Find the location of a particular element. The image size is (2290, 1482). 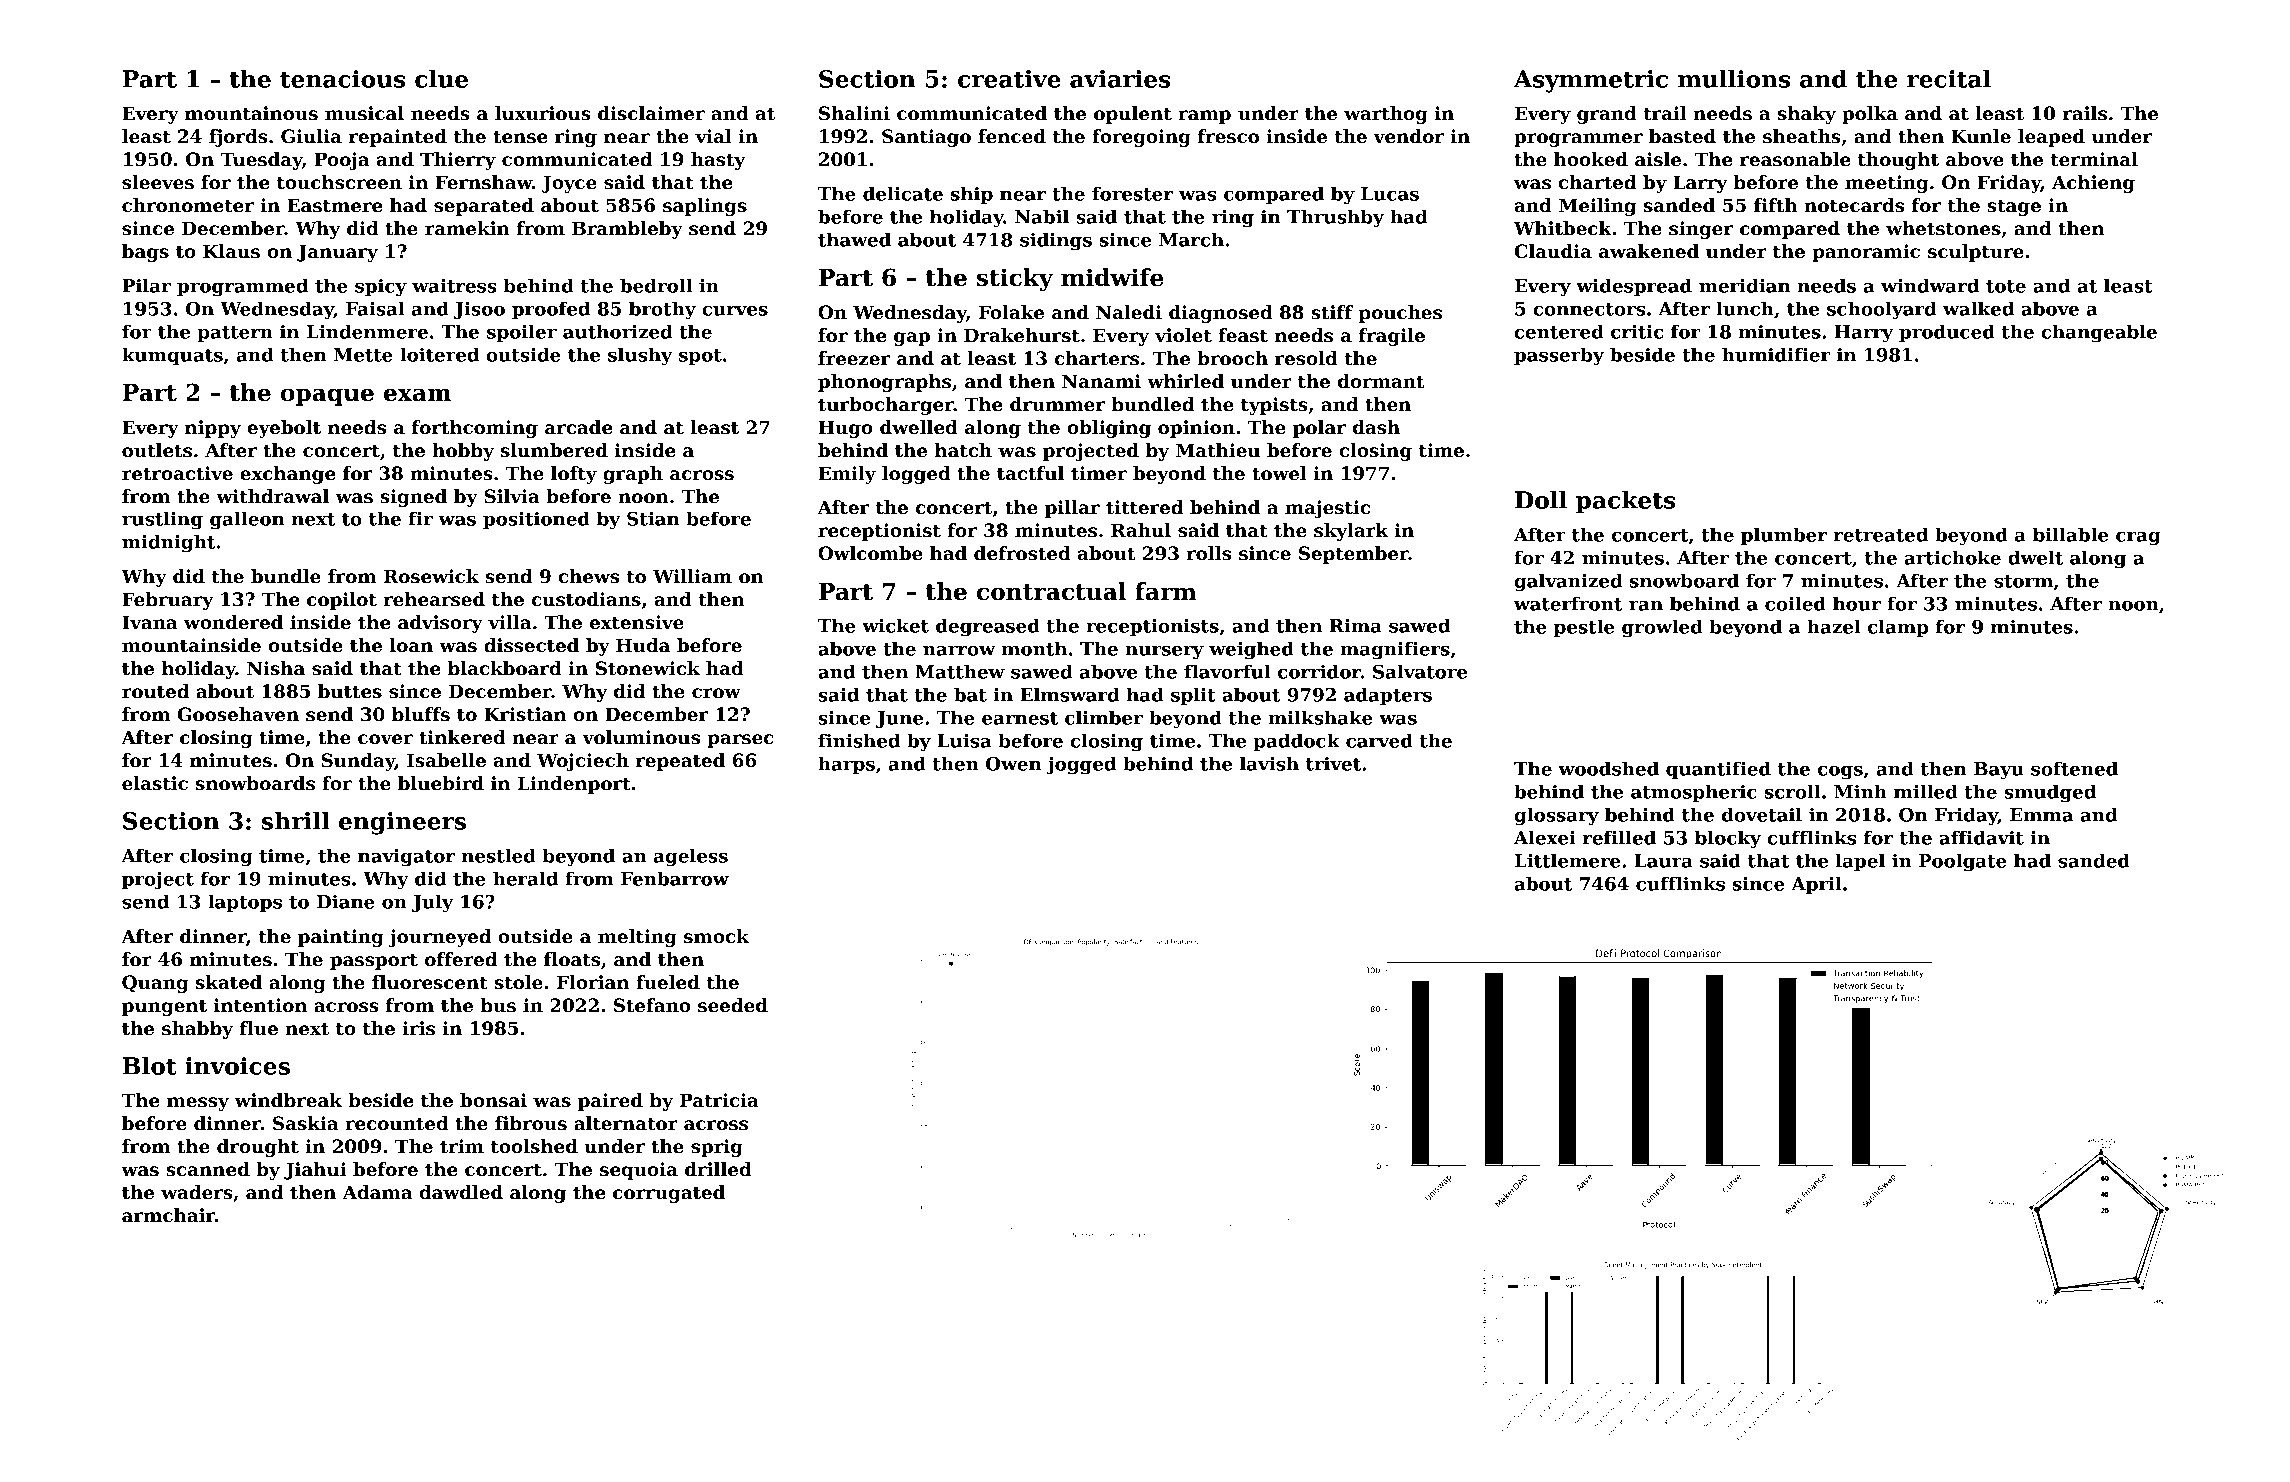

messy is located at coordinates (198, 1104).
